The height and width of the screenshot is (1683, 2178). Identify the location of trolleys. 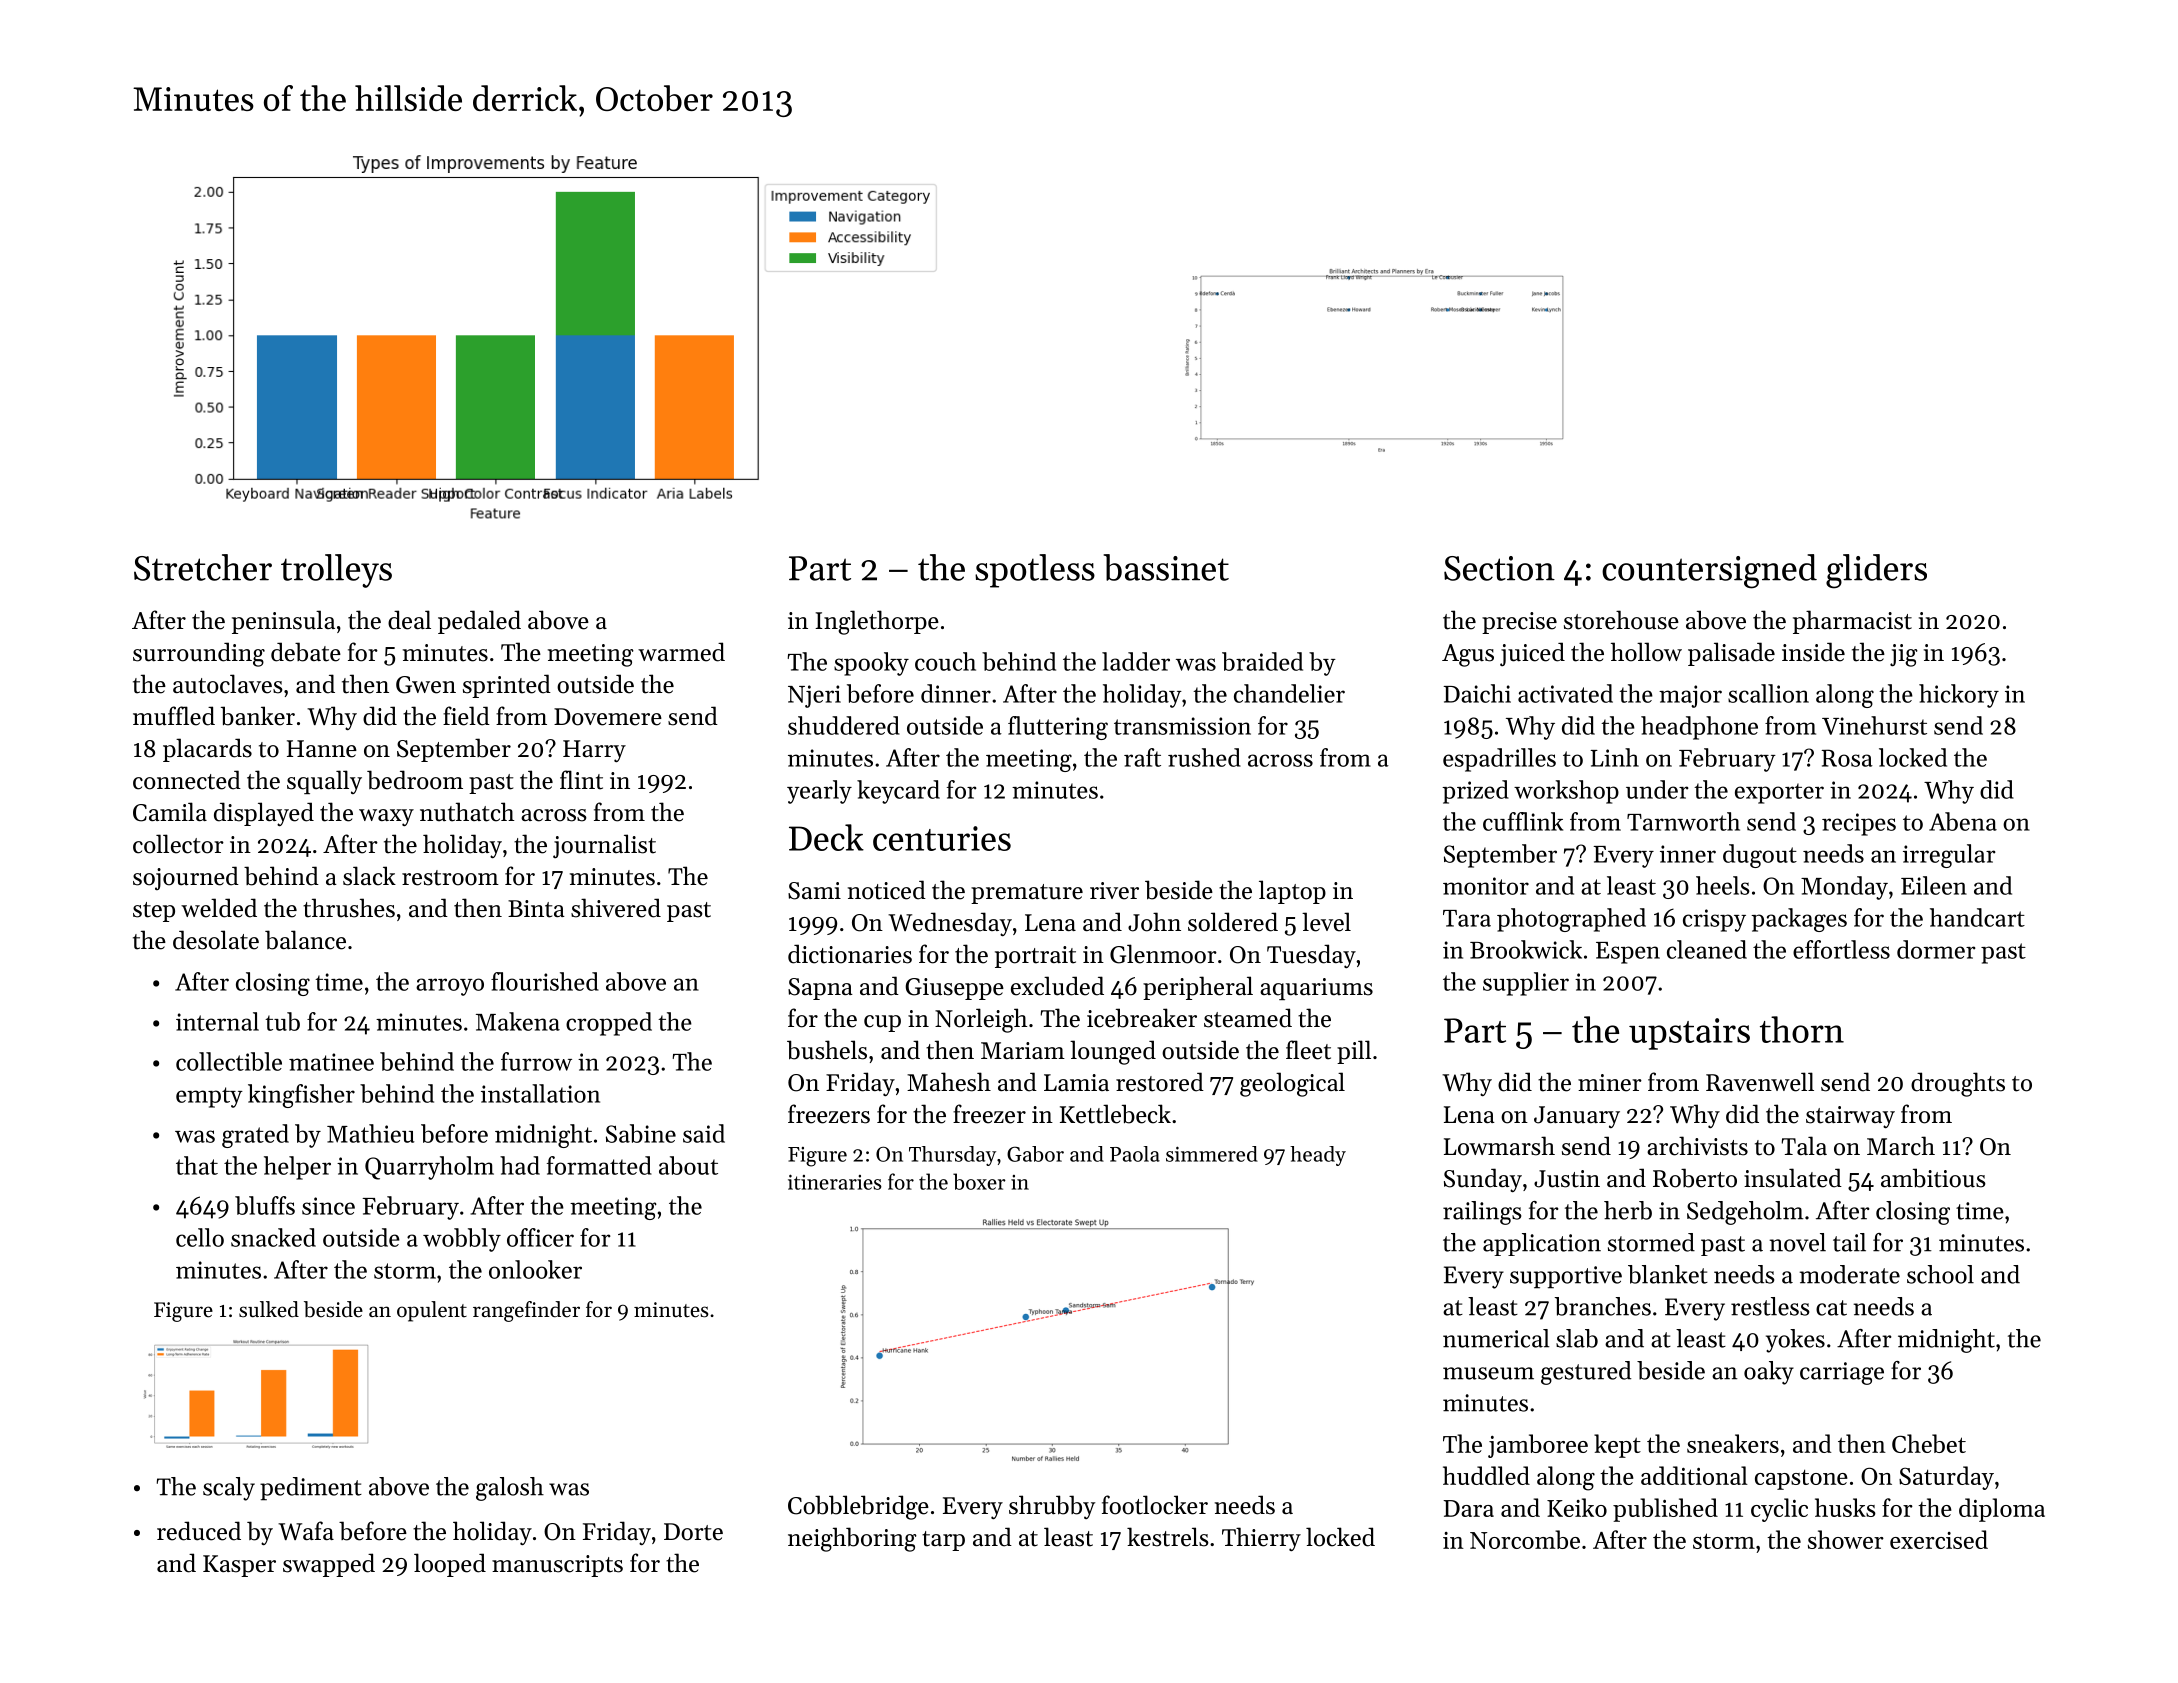
(336, 571).
